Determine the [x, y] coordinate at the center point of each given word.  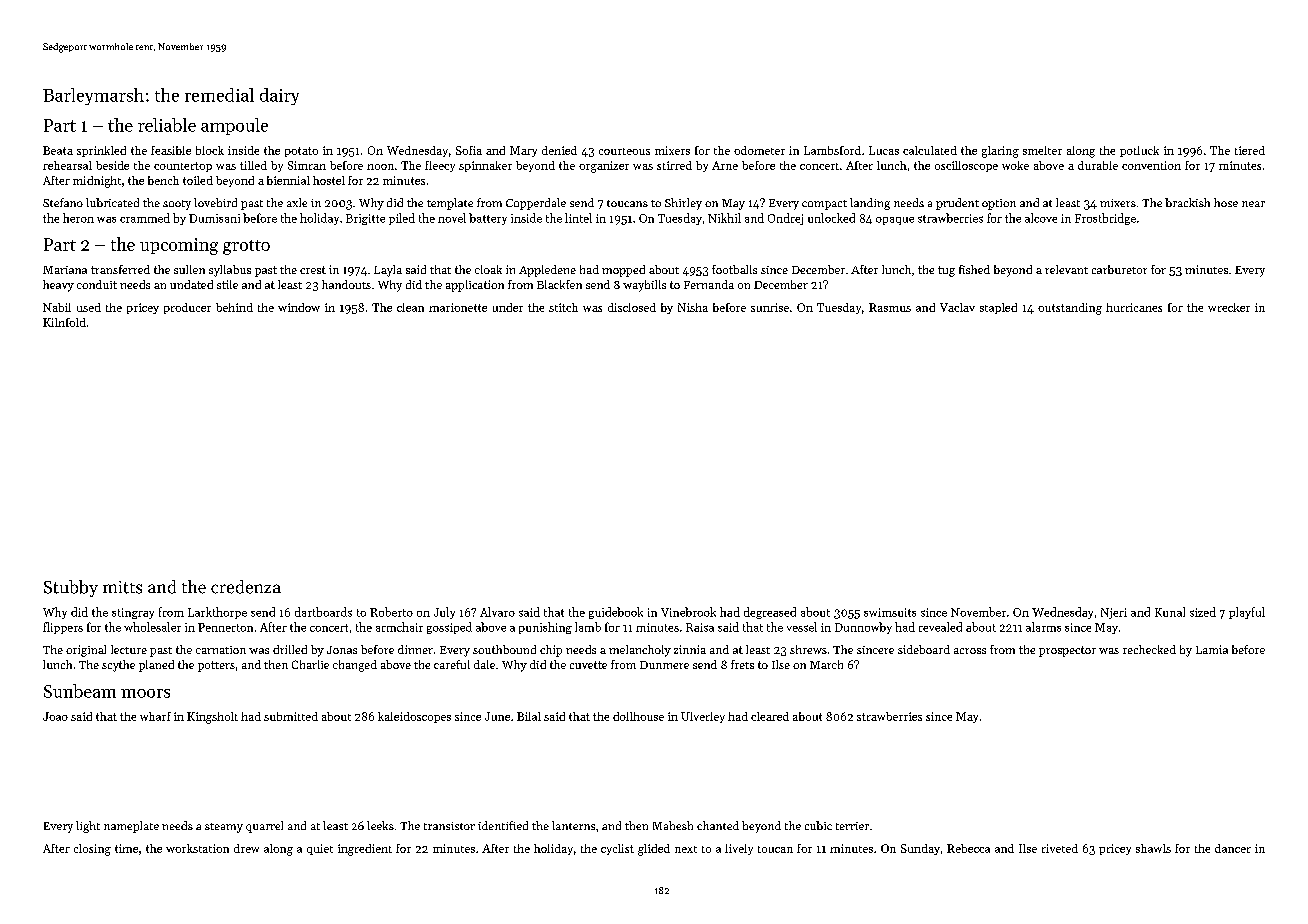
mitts [122, 587]
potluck [1139, 151]
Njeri [1114, 613]
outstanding [1070, 309]
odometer [759, 150]
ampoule [234, 126]
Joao [55, 716]
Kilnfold [64, 322]
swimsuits [890, 612]
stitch [563, 307]
